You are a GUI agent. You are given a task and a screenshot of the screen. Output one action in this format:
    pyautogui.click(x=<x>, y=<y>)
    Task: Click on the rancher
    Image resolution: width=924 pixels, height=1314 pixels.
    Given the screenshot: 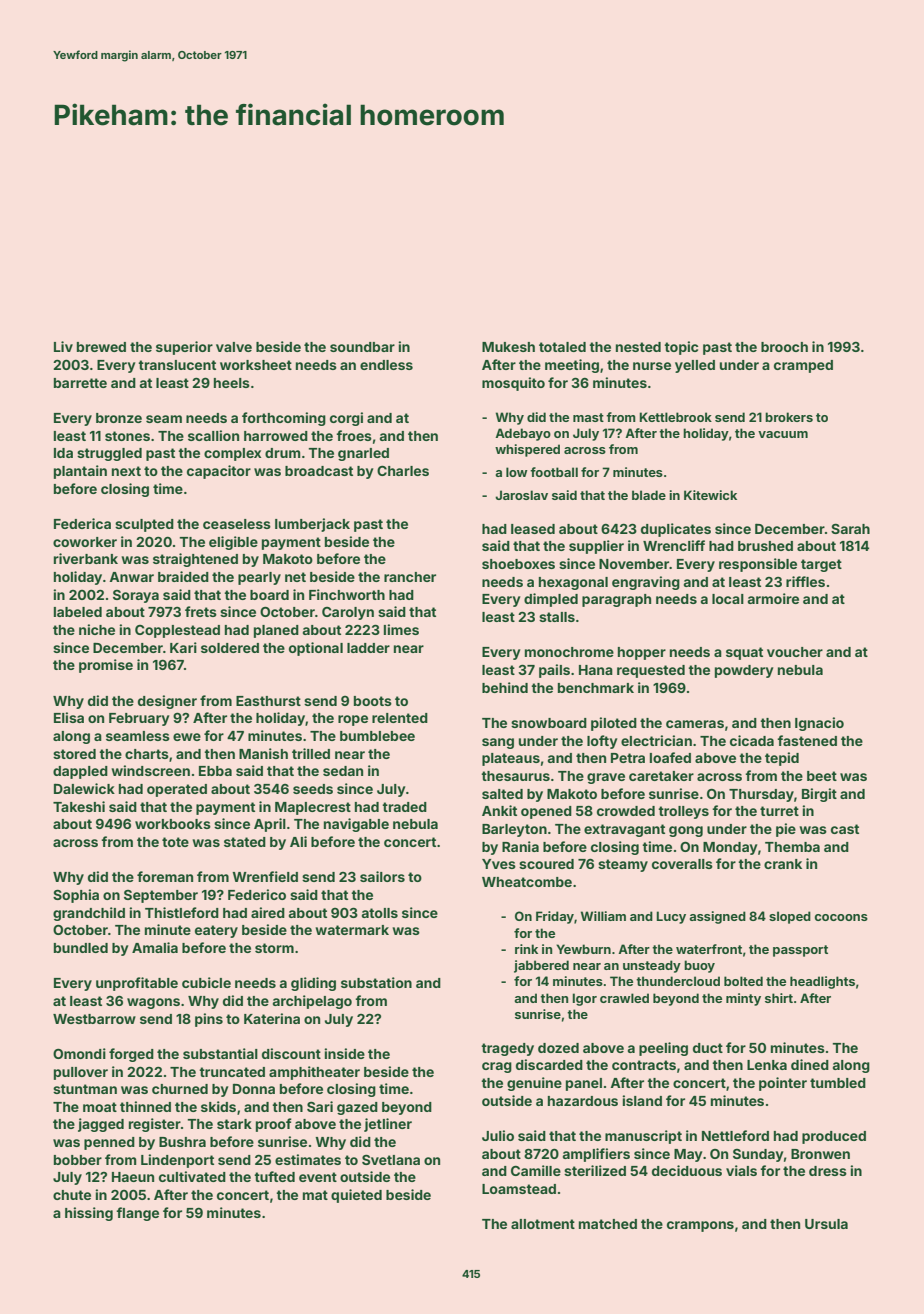 What is the action you would take?
    pyautogui.click(x=410, y=577)
